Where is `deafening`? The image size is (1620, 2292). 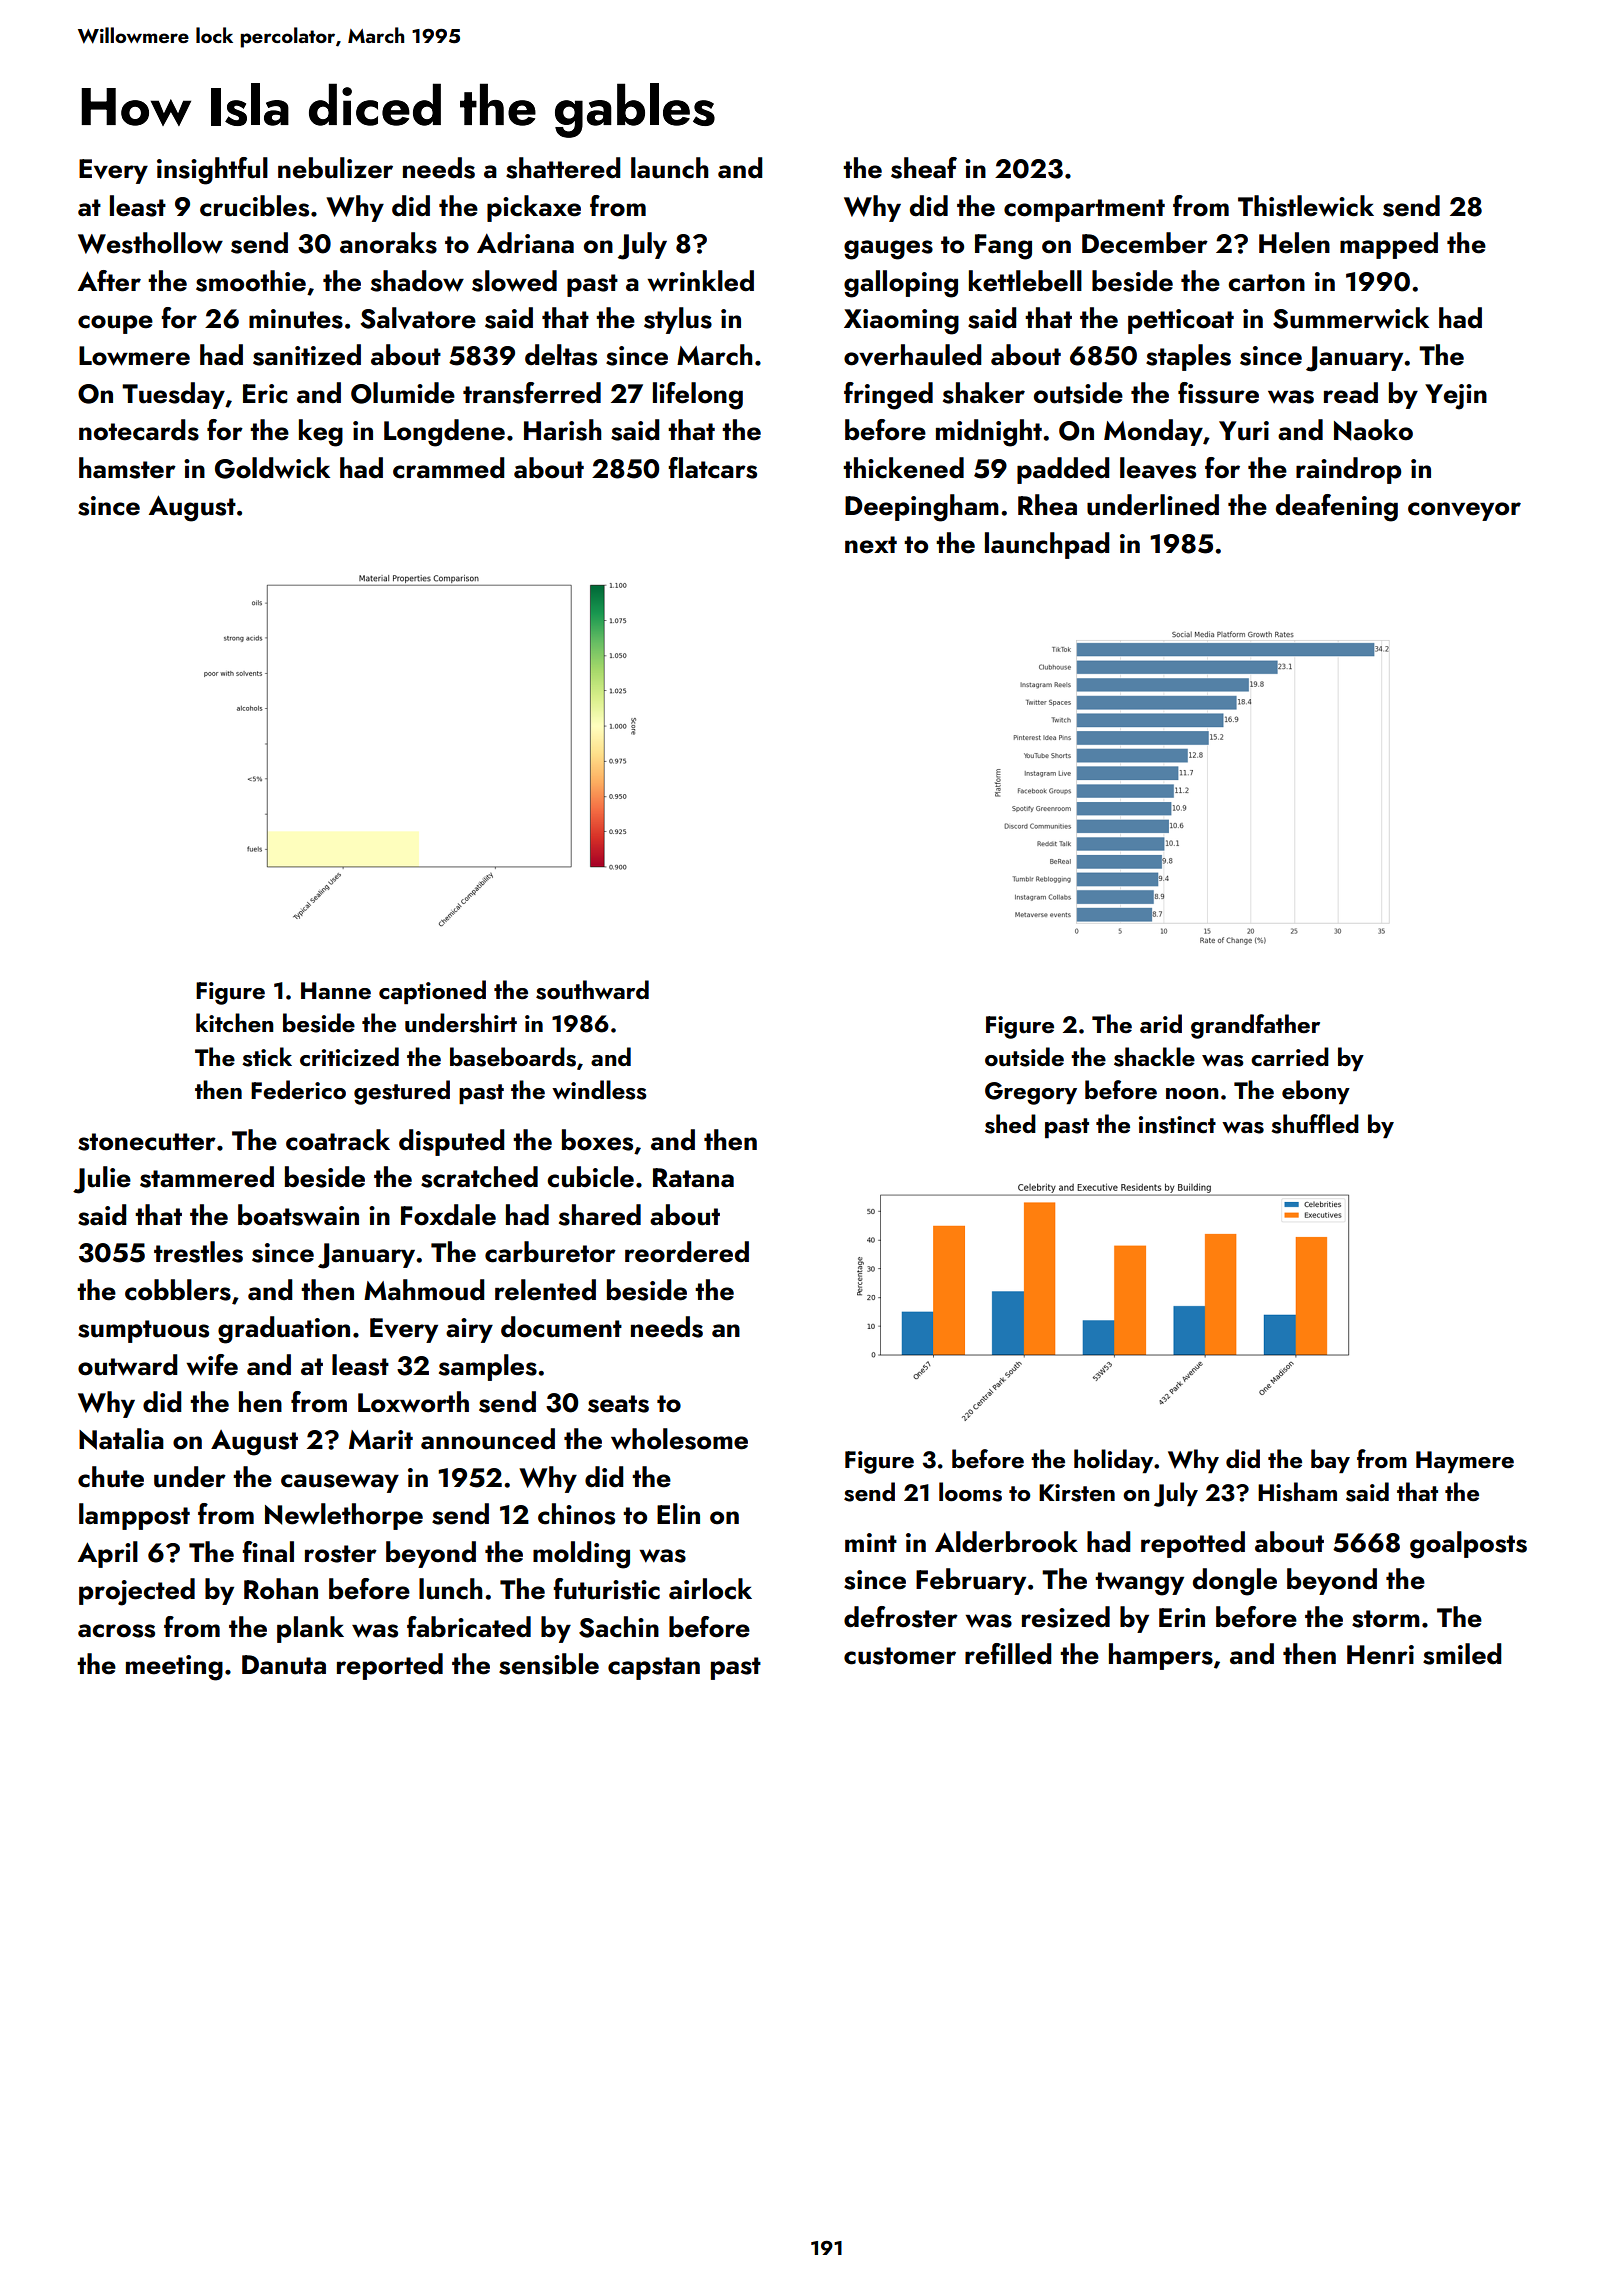
deafening is located at coordinates (1337, 508).
